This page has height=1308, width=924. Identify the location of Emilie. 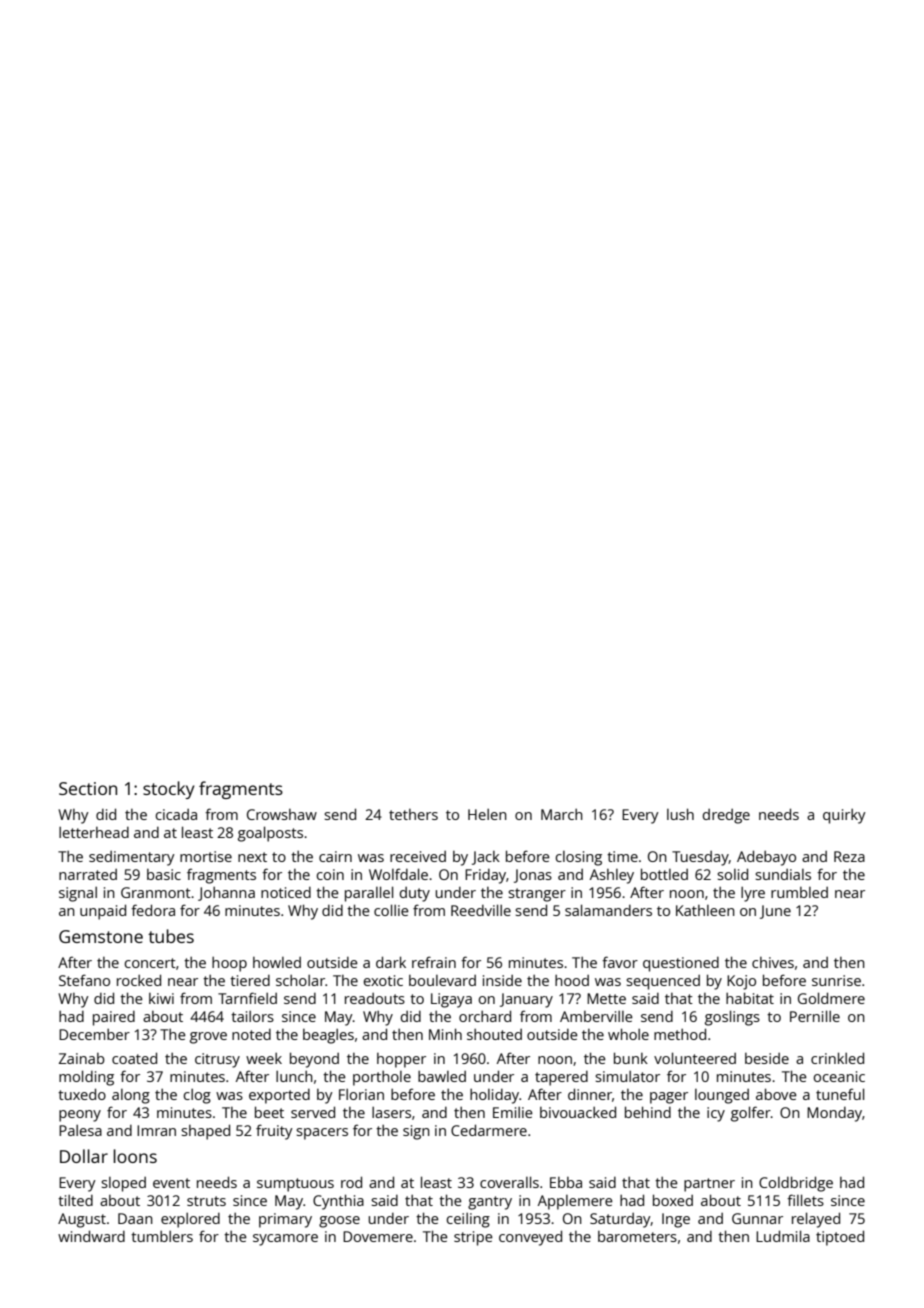
(513, 1112).
